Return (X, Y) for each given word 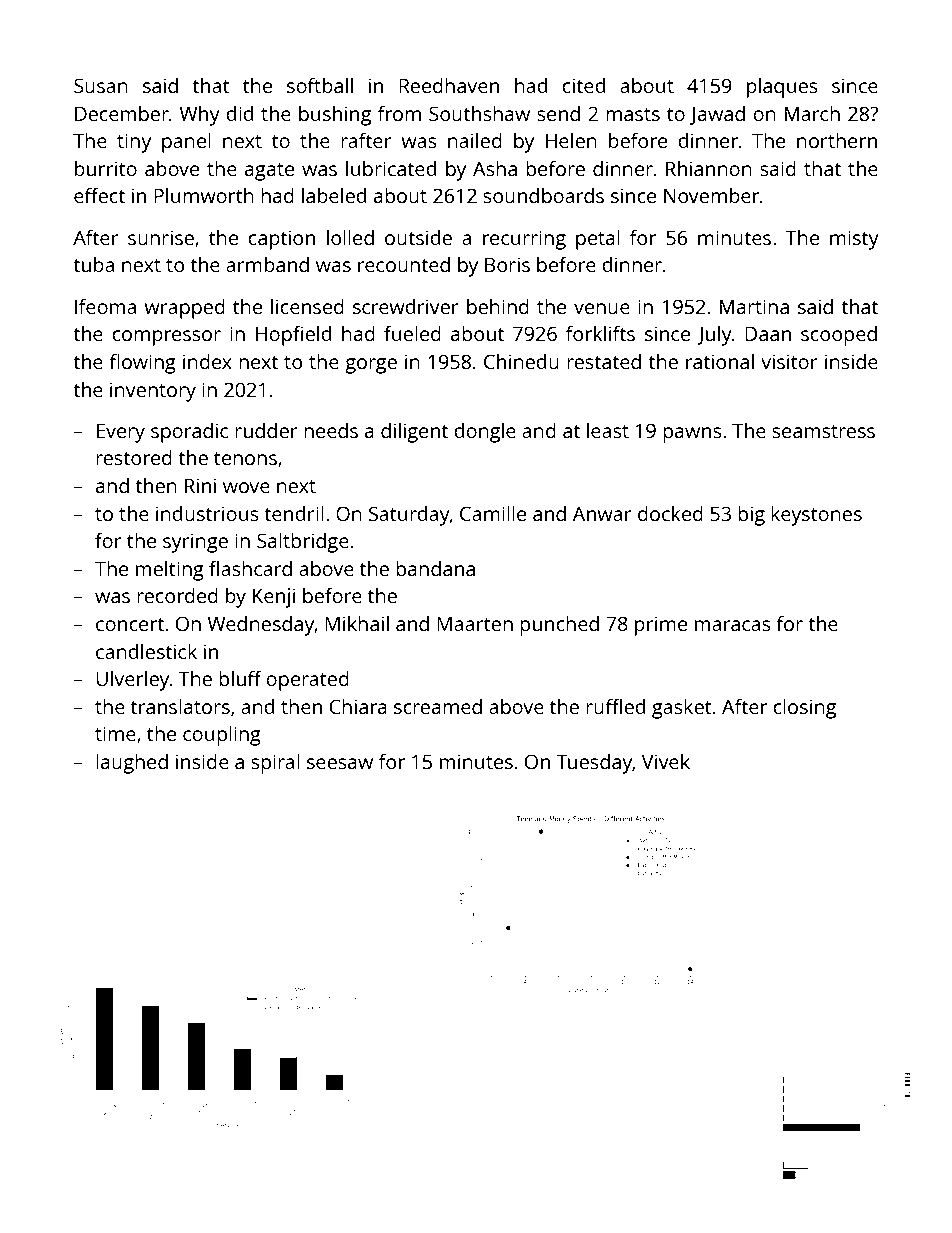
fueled (412, 333)
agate (269, 172)
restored (134, 457)
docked (670, 513)
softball (320, 85)
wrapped (185, 309)
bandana (435, 568)
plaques (782, 88)
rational (720, 361)
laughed (132, 764)
